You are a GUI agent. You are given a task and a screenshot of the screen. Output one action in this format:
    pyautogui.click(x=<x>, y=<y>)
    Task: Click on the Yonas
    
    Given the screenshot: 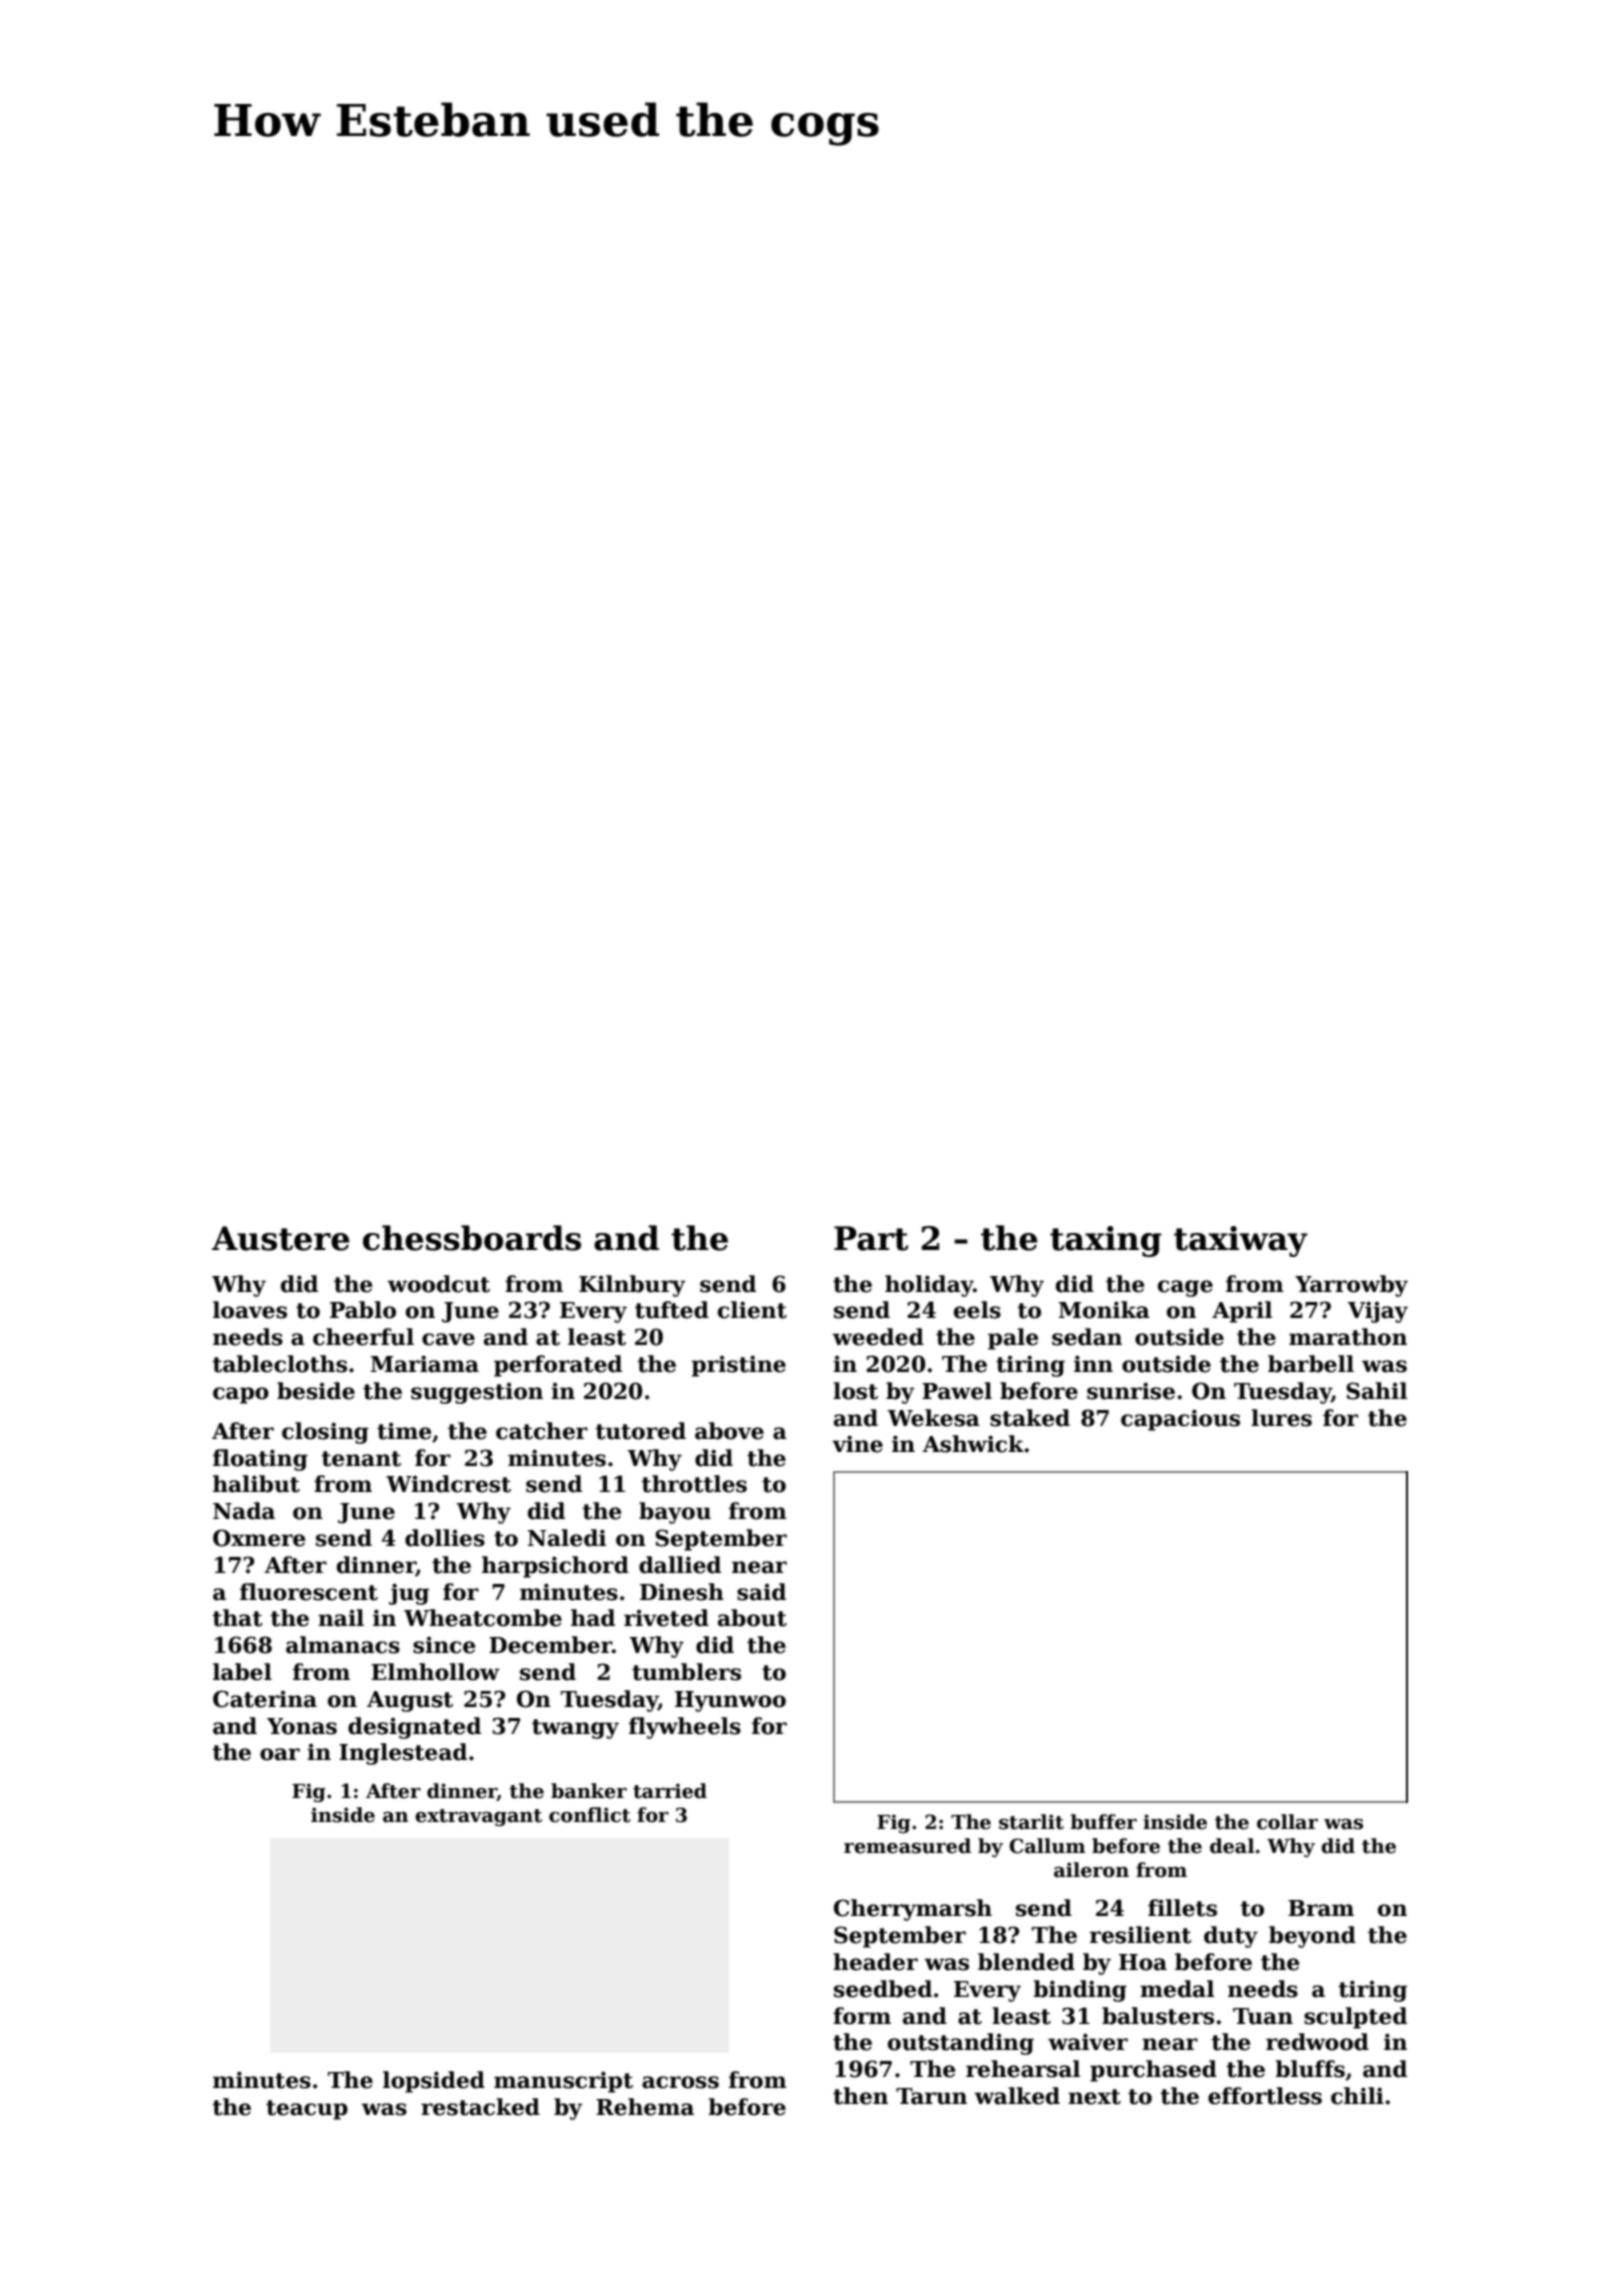 What is the action you would take?
    pyautogui.click(x=302, y=1726)
